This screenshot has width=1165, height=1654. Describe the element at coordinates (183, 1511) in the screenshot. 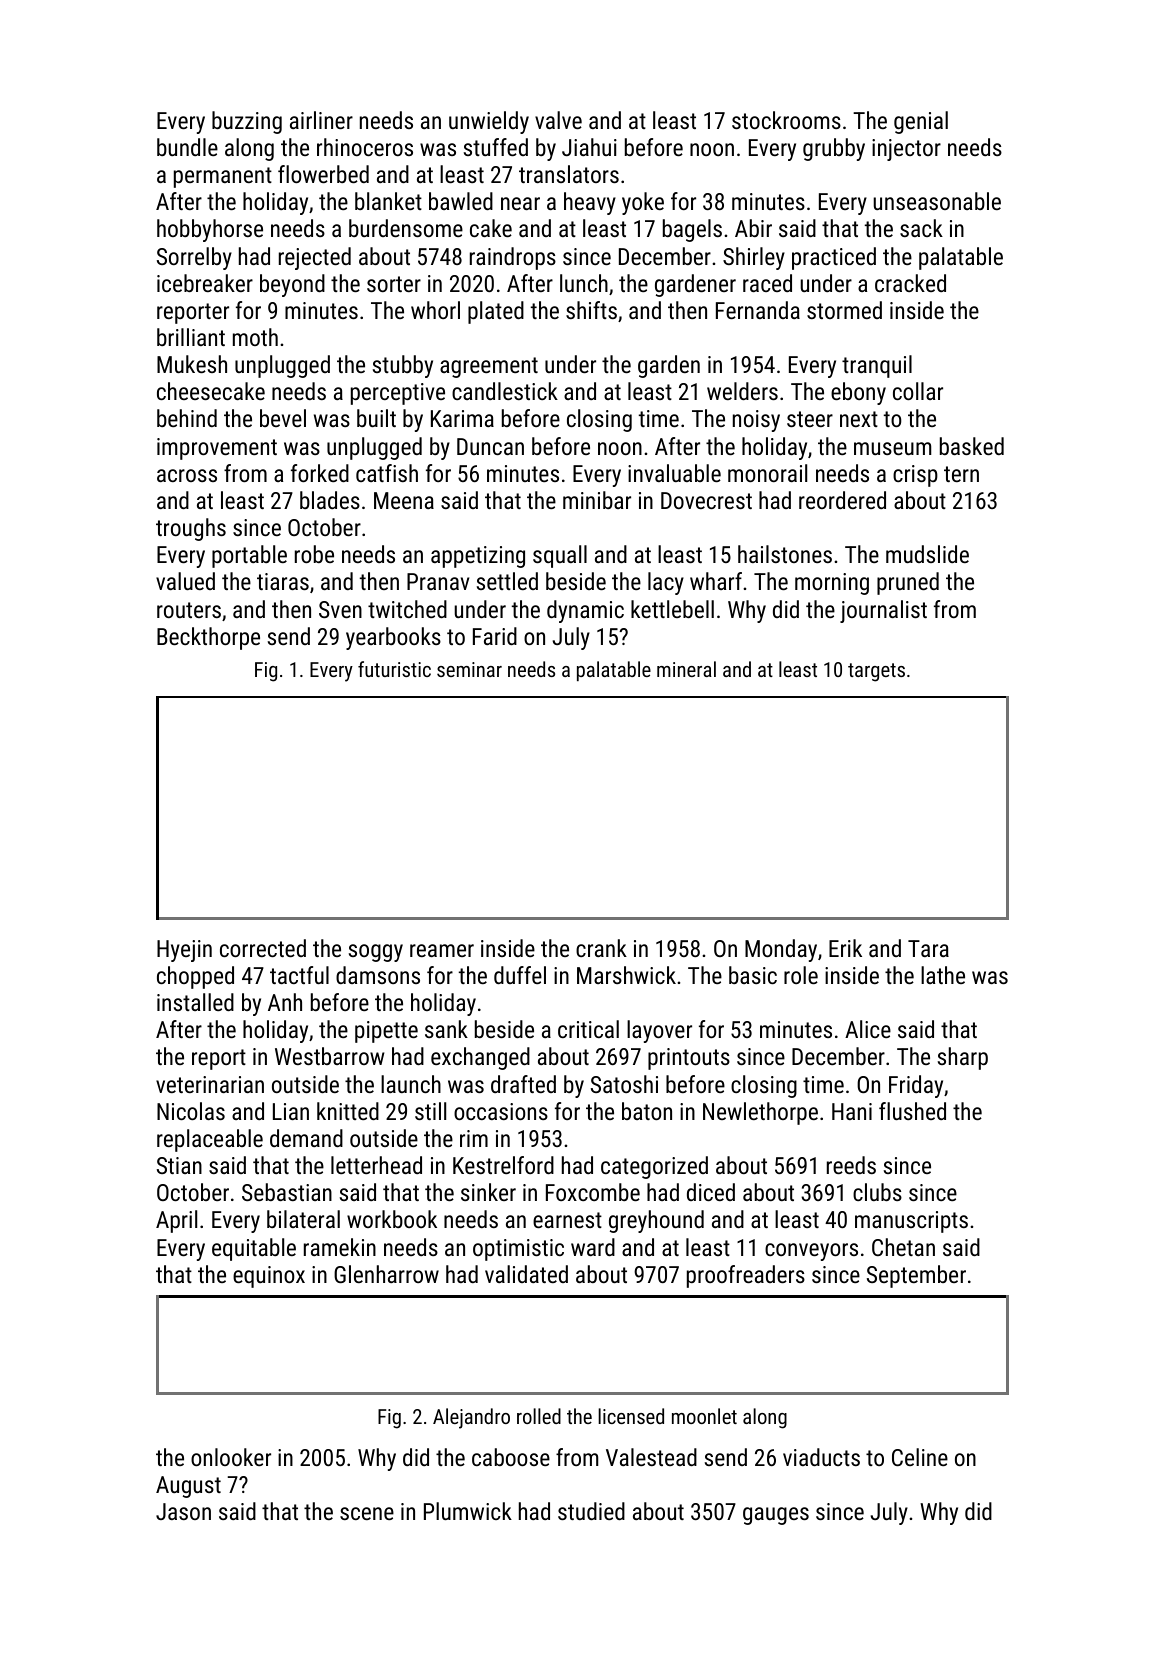

I see `Jason` at that location.
